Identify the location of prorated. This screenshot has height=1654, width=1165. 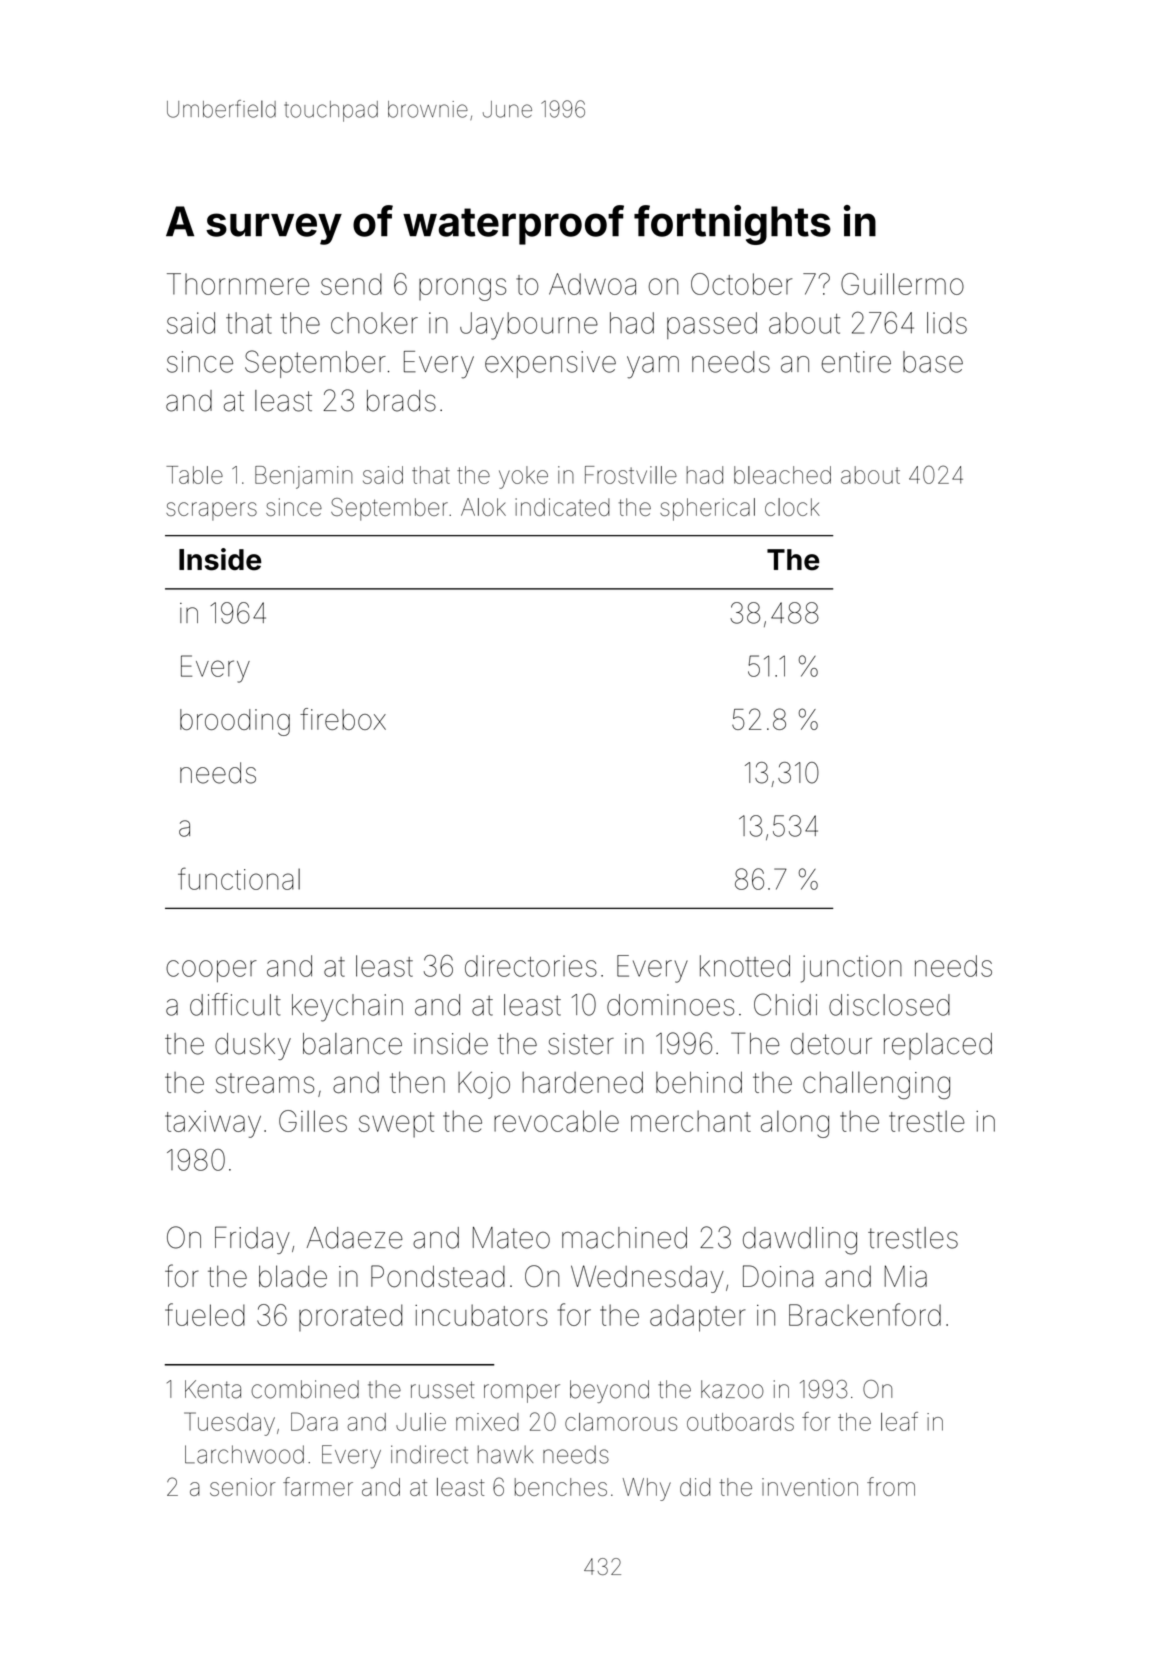
(350, 1317).
